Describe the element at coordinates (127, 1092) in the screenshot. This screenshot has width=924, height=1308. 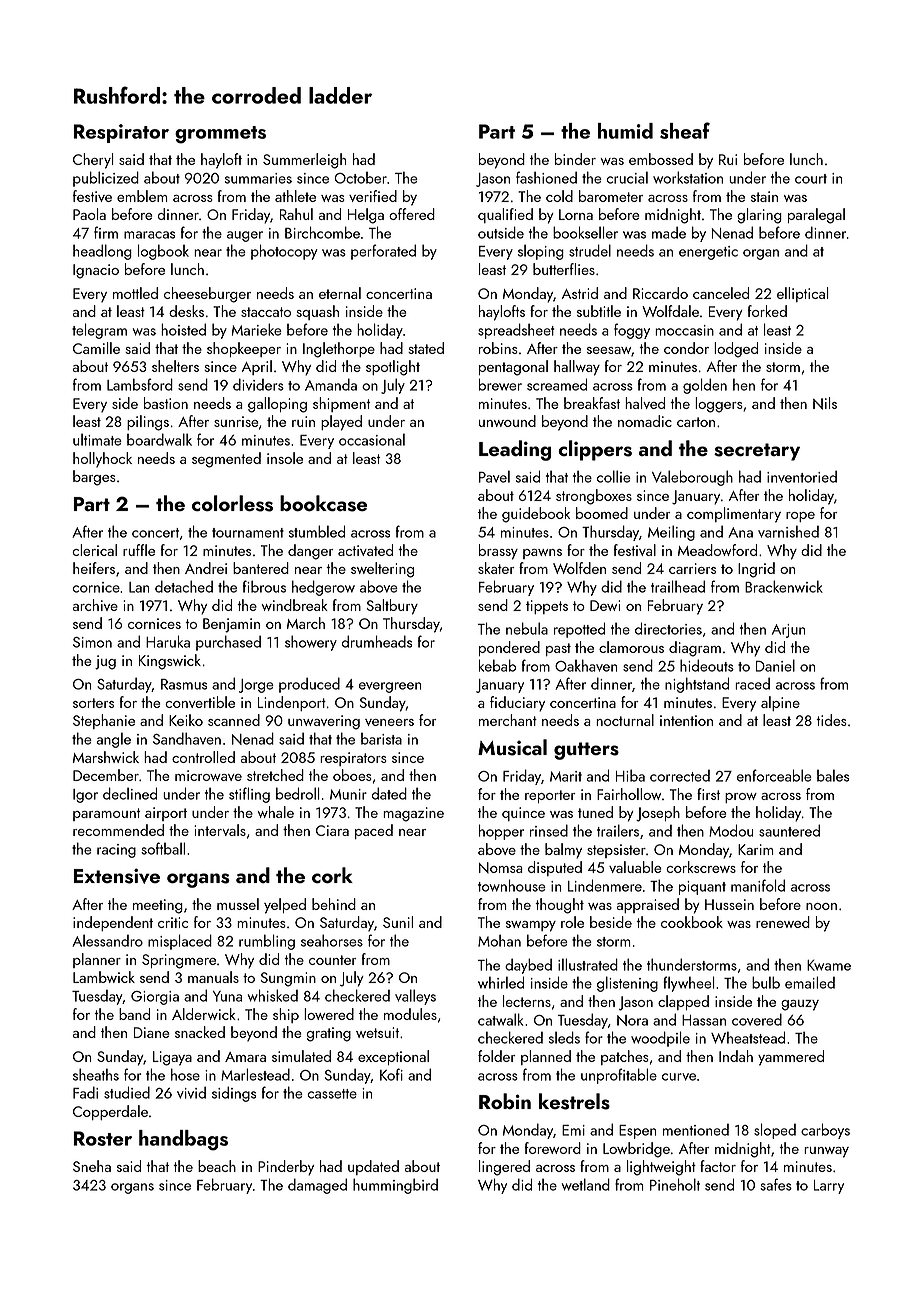
I see `studied` at that location.
